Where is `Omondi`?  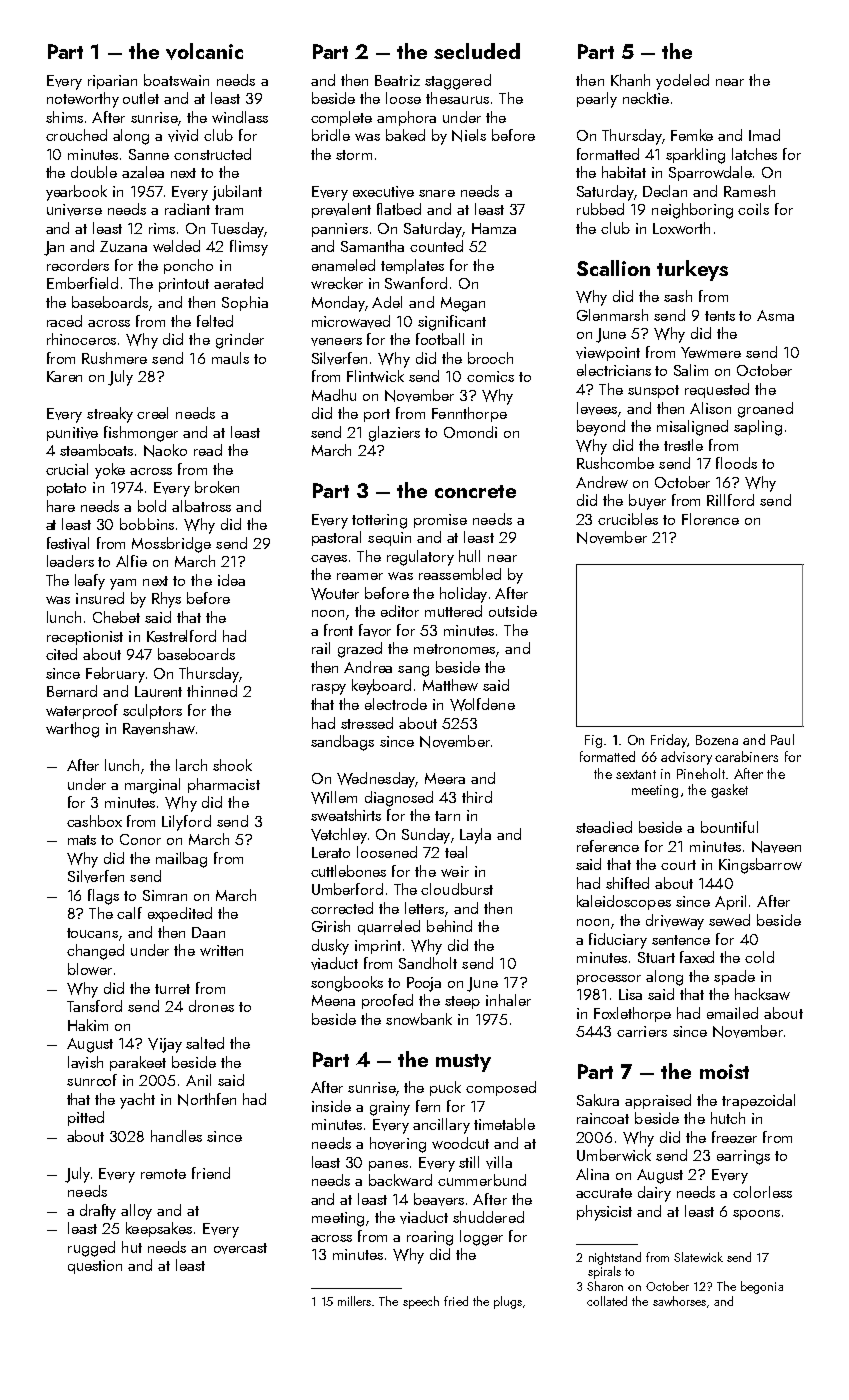 Omondi is located at coordinates (470, 432).
